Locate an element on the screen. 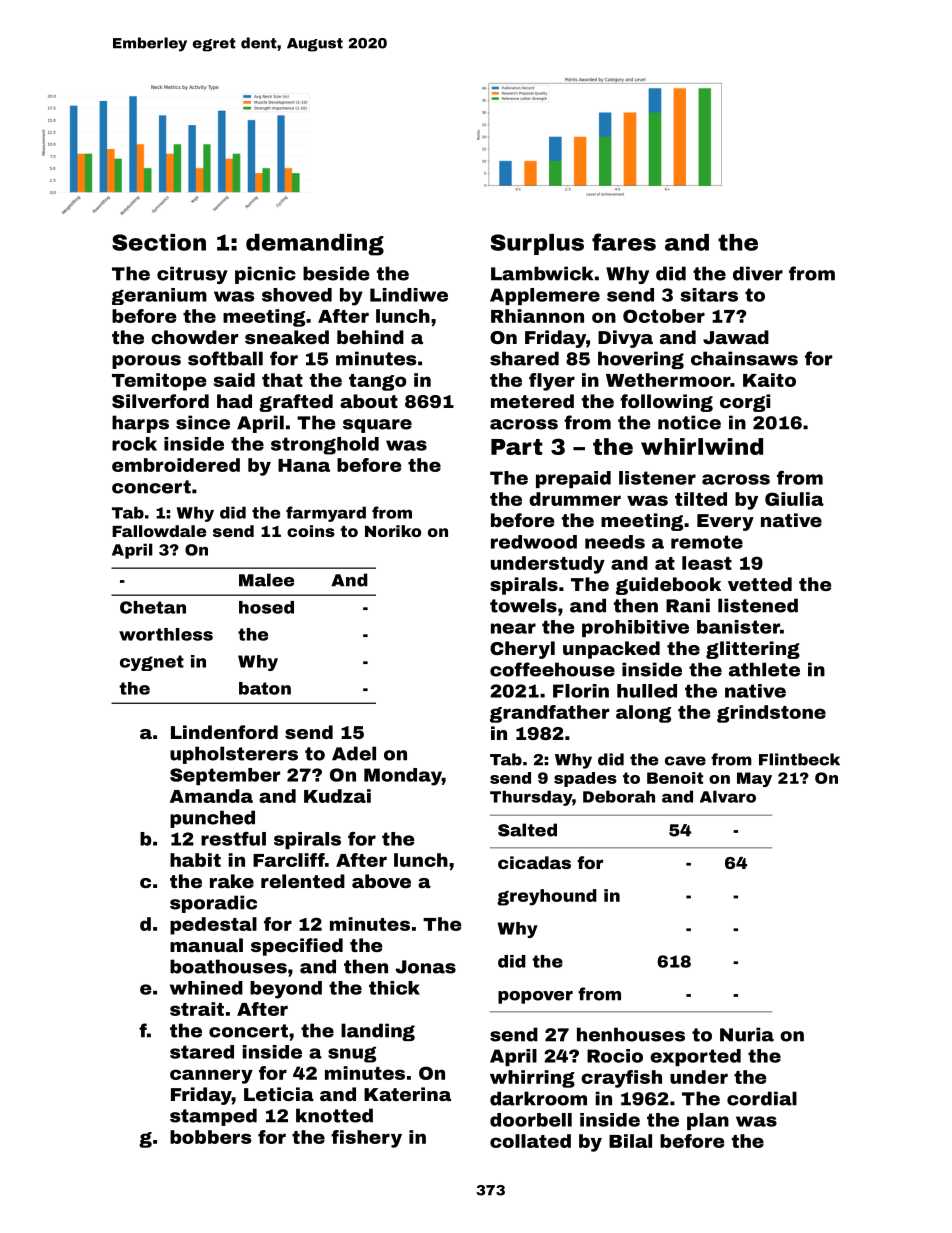 The height and width of the screenshot is (1233, 952). demanding is located at coordinates (315, 245).
